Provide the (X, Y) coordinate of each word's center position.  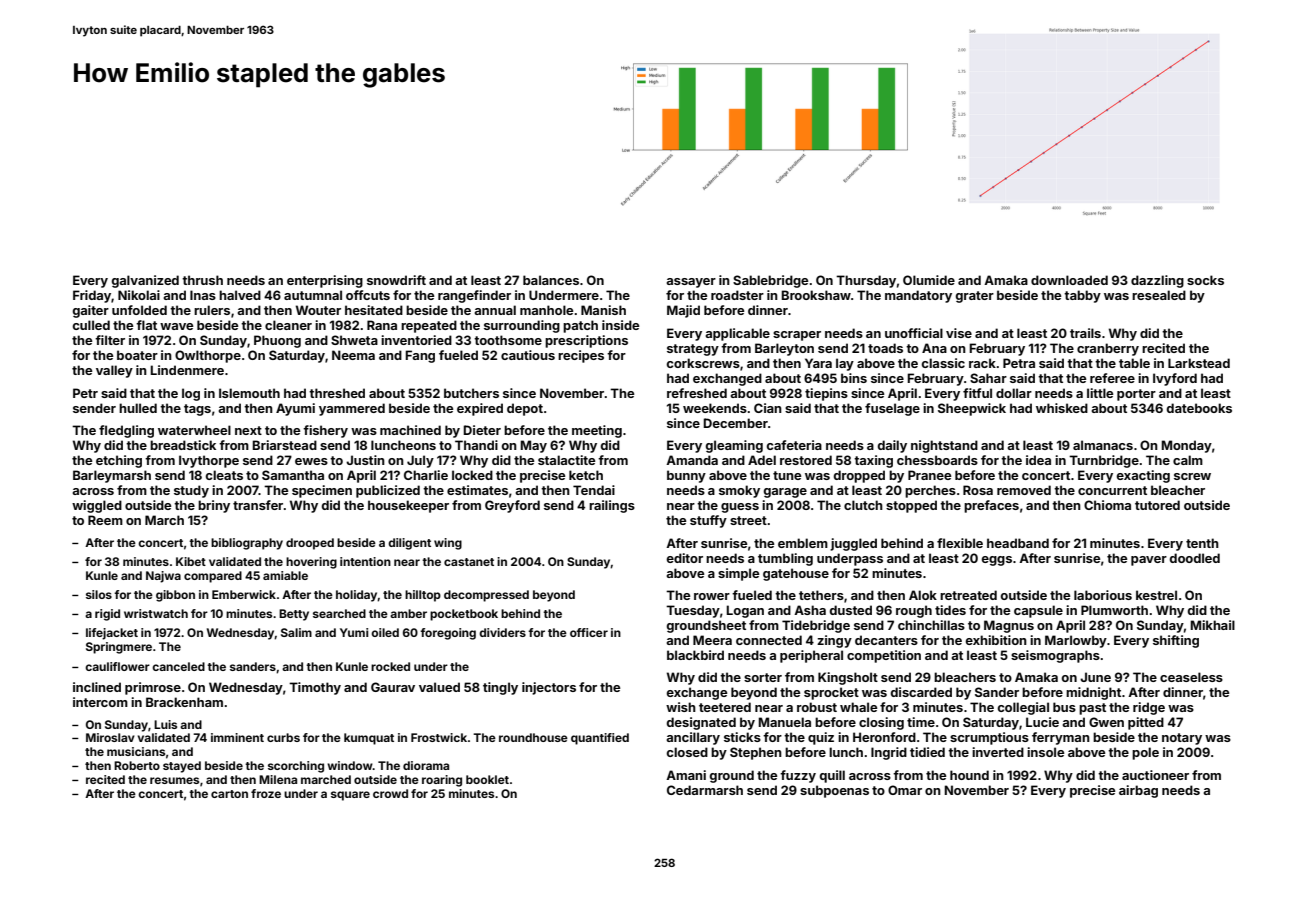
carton (229, 794)
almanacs (1103, 445)
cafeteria (794, 445)
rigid (107, 615)
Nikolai (139, 295)
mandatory (918, 296)
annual (495, 310)
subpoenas (834, 791)
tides (950, 610)
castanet (469, 562)
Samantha (293, 475)
